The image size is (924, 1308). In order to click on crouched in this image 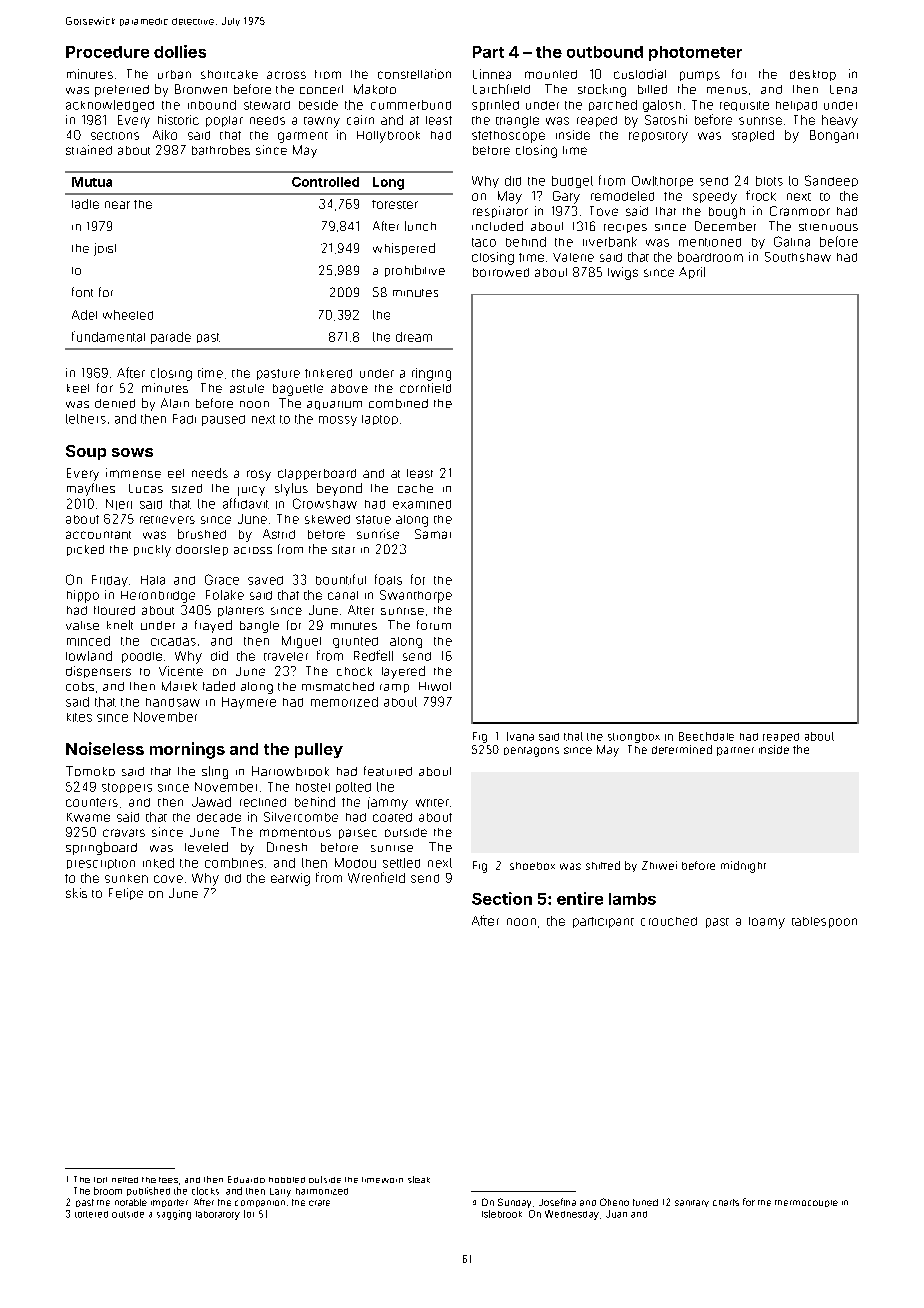, I will do `click(669, 921)`.
